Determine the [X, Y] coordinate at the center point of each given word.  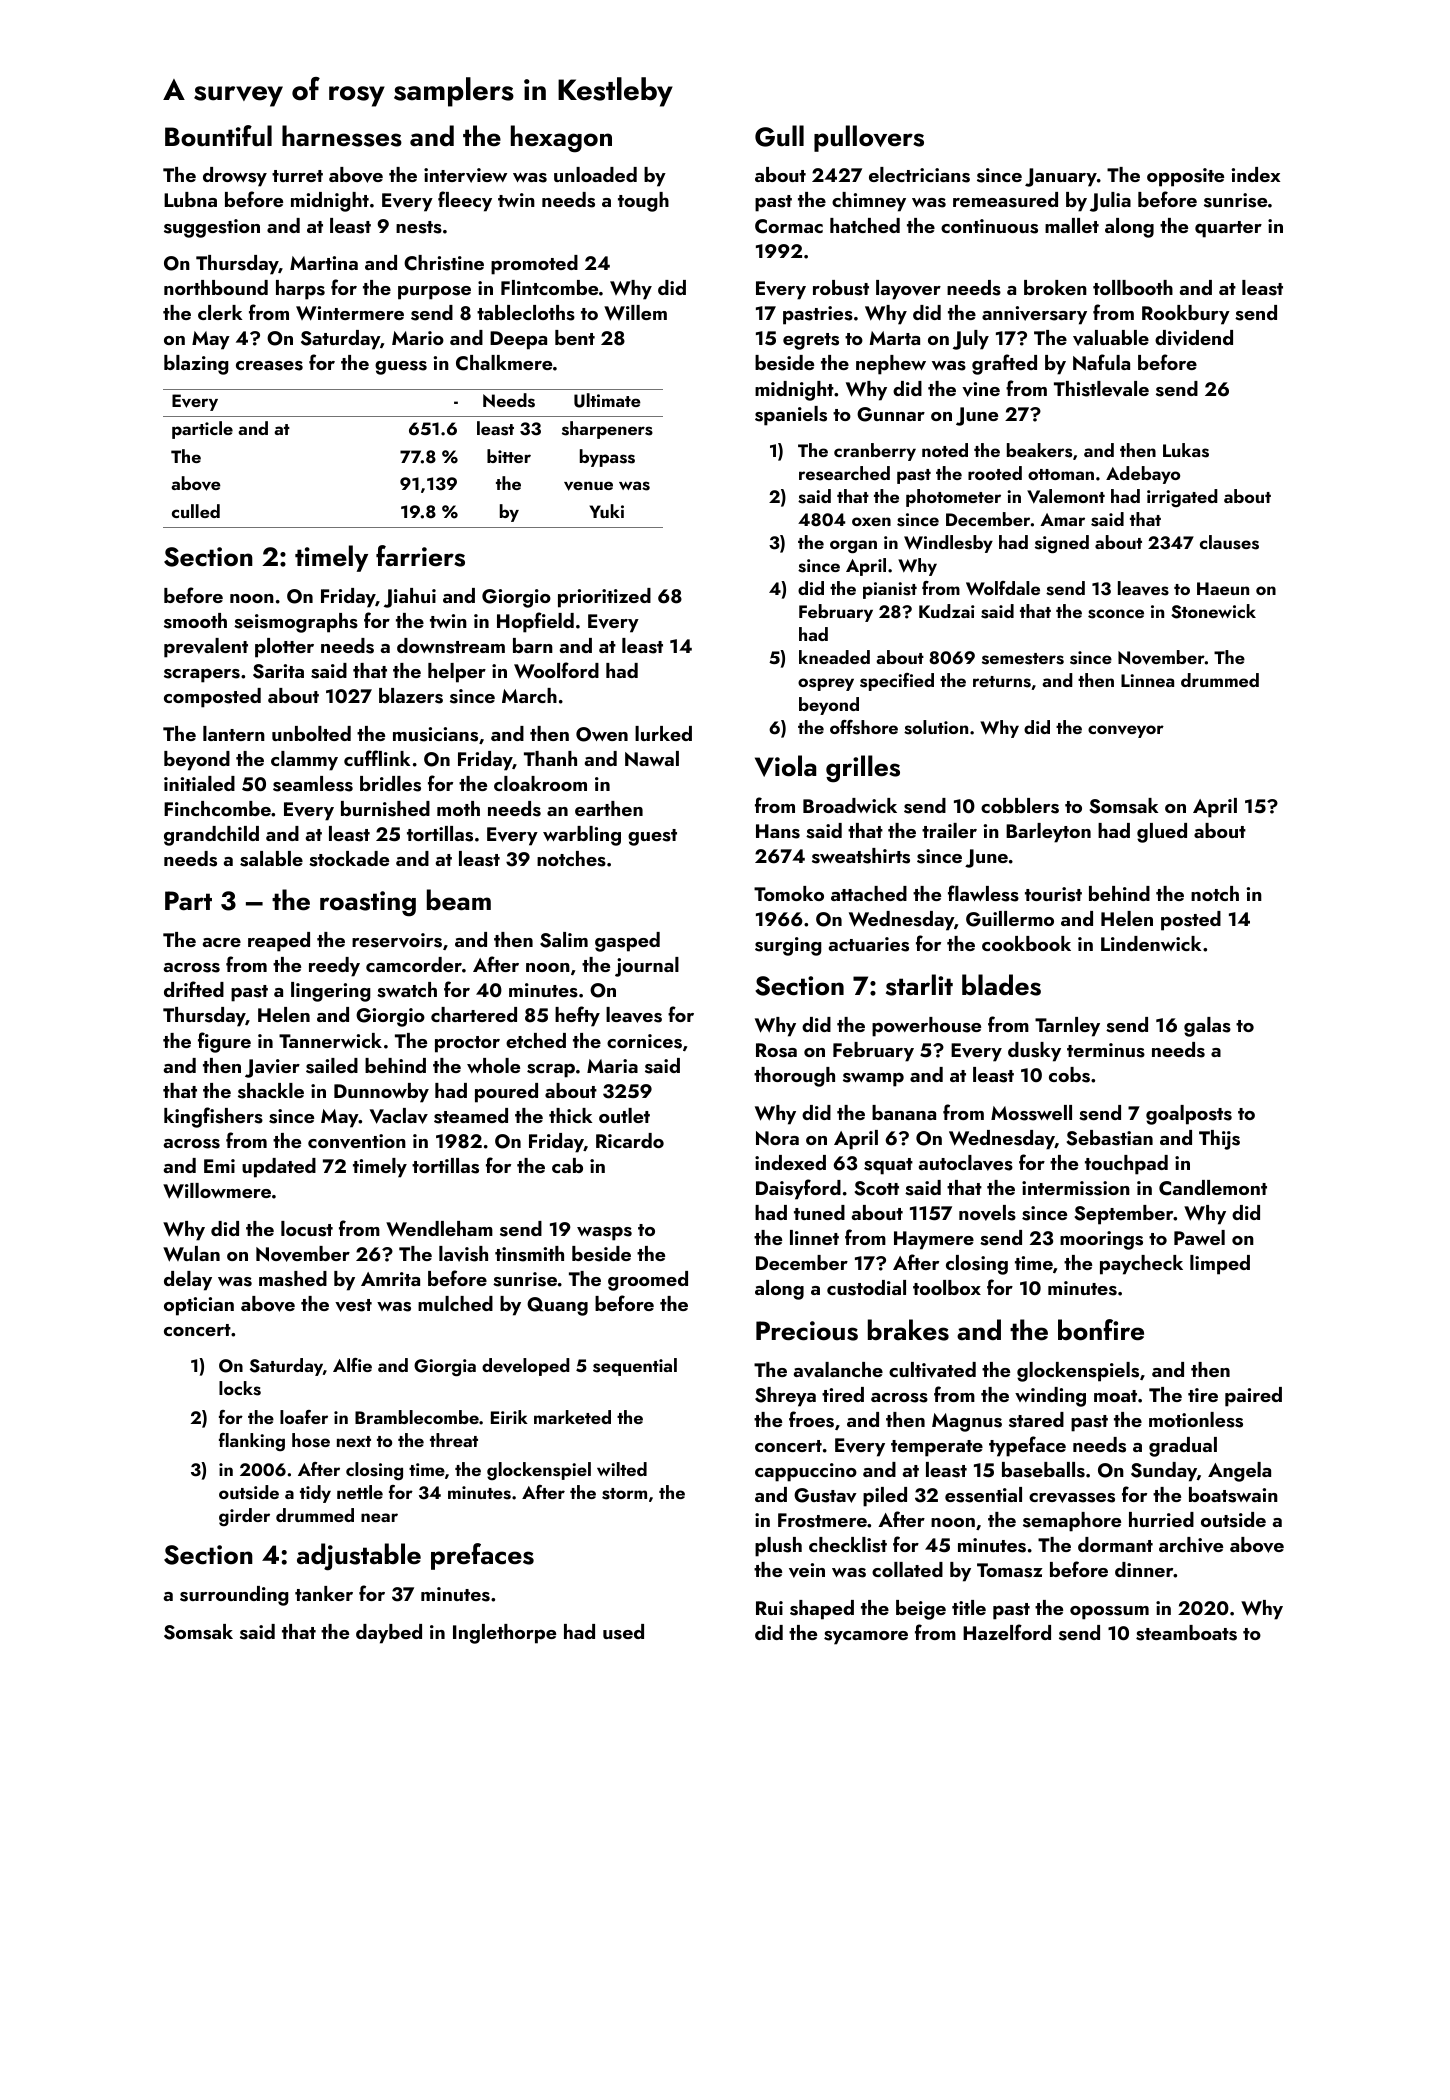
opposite [1185, 177]
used [623, 1632]
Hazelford [1007, 1632]
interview [465, 175]
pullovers [869, 138]
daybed [389, 1634]
